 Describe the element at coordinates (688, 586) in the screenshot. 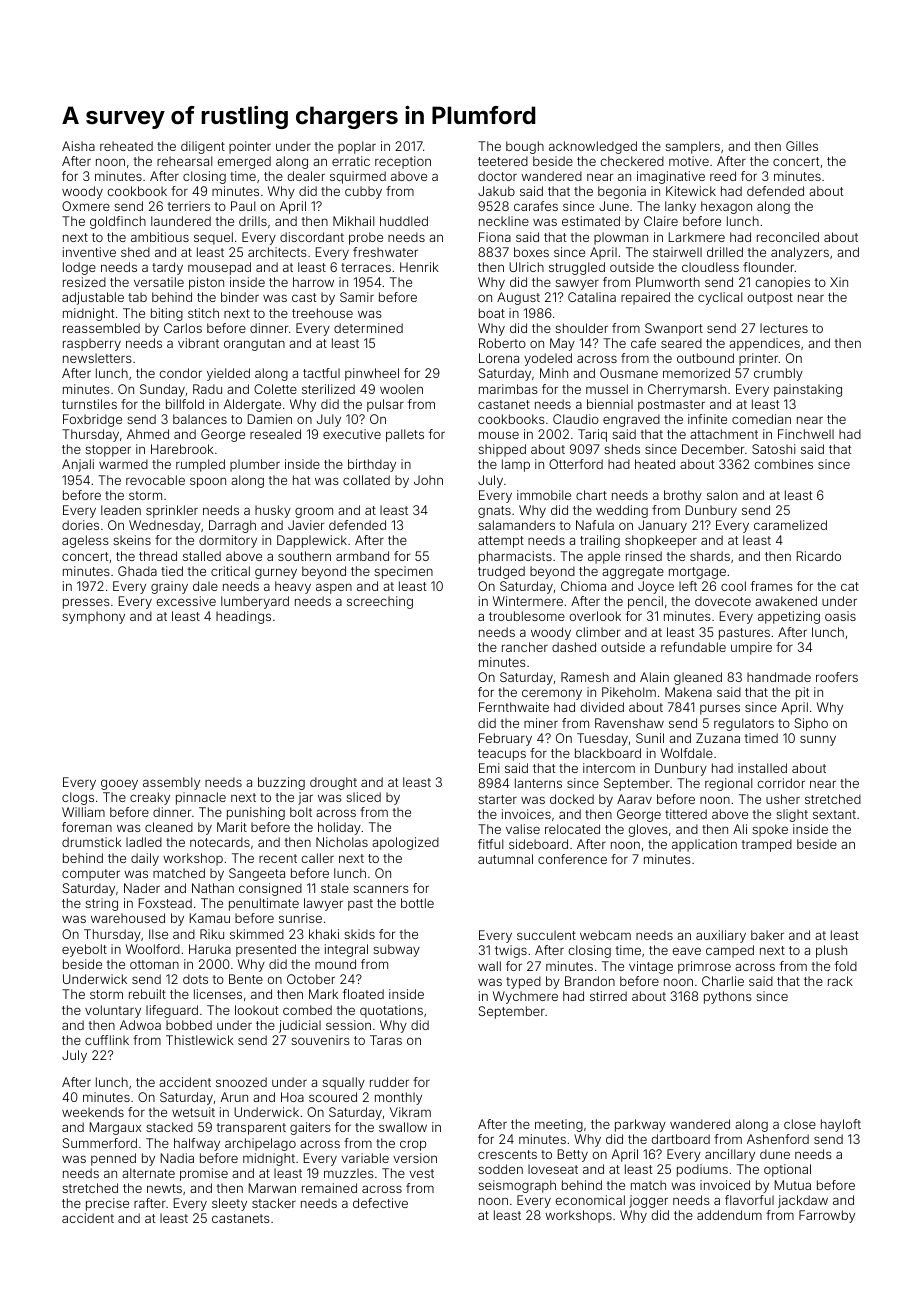

I see `left` at that location.
